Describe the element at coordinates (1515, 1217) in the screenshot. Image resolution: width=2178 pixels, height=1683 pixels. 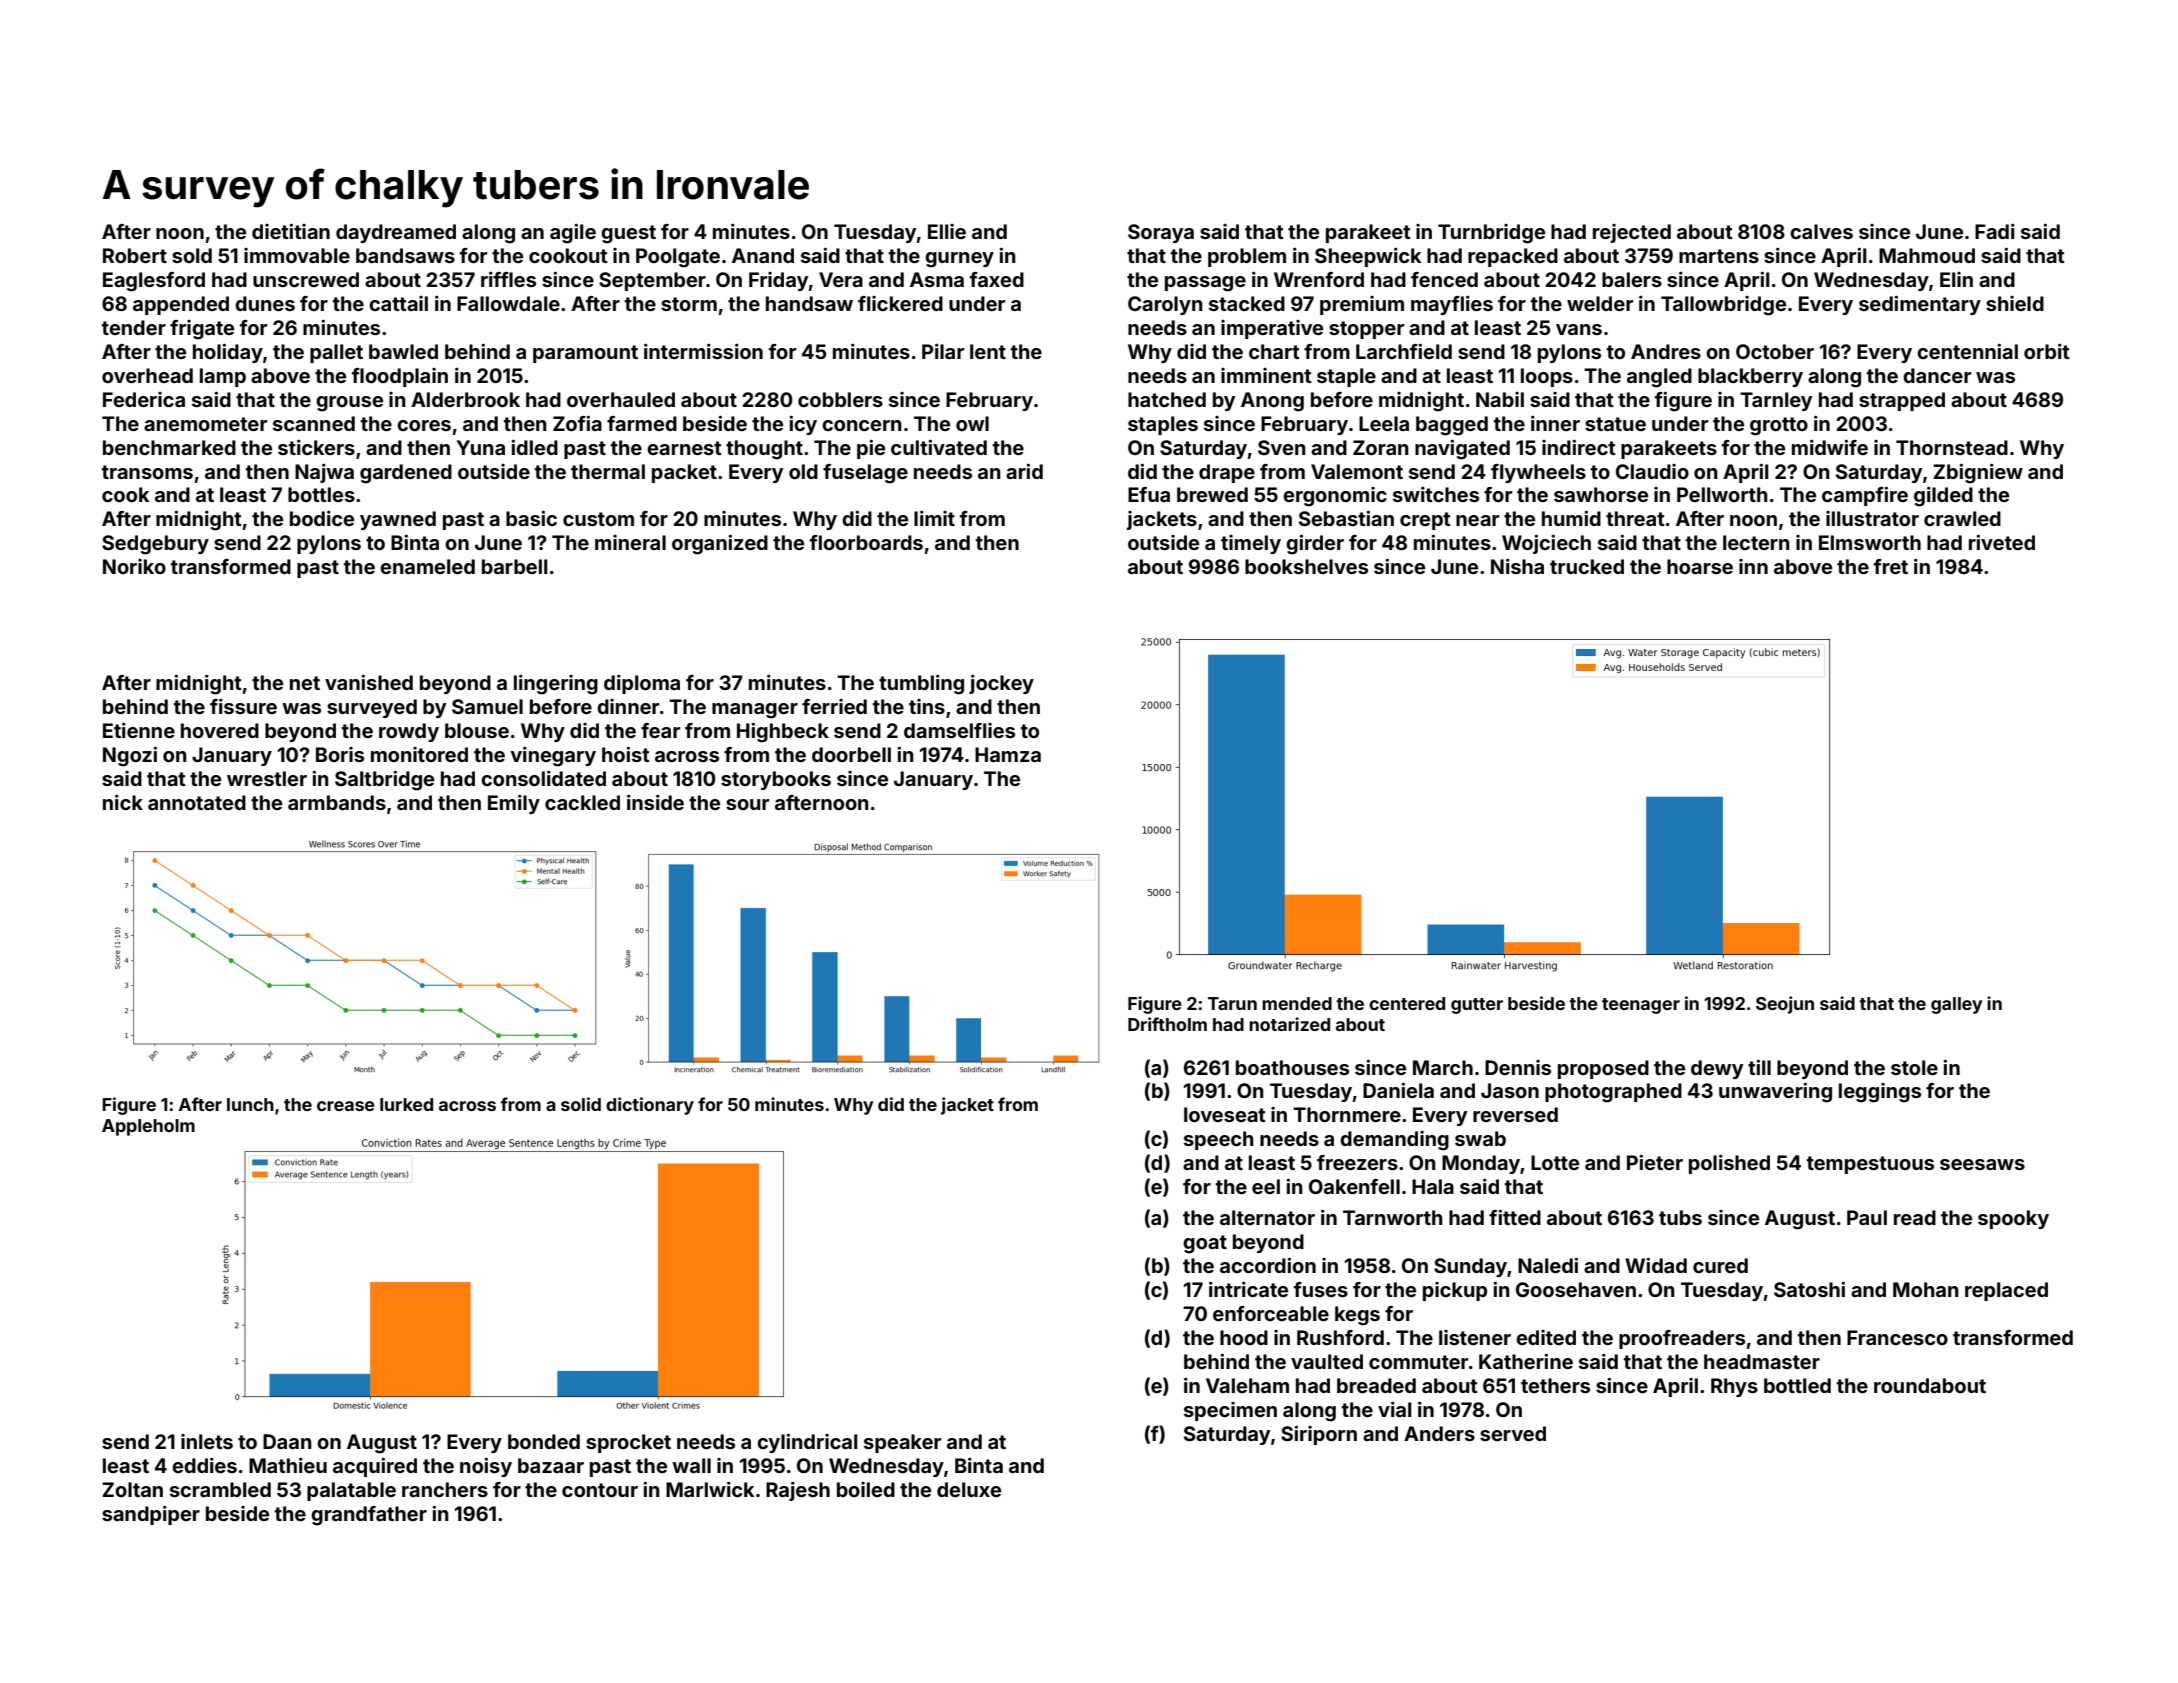
I see `fitted` at that location.
